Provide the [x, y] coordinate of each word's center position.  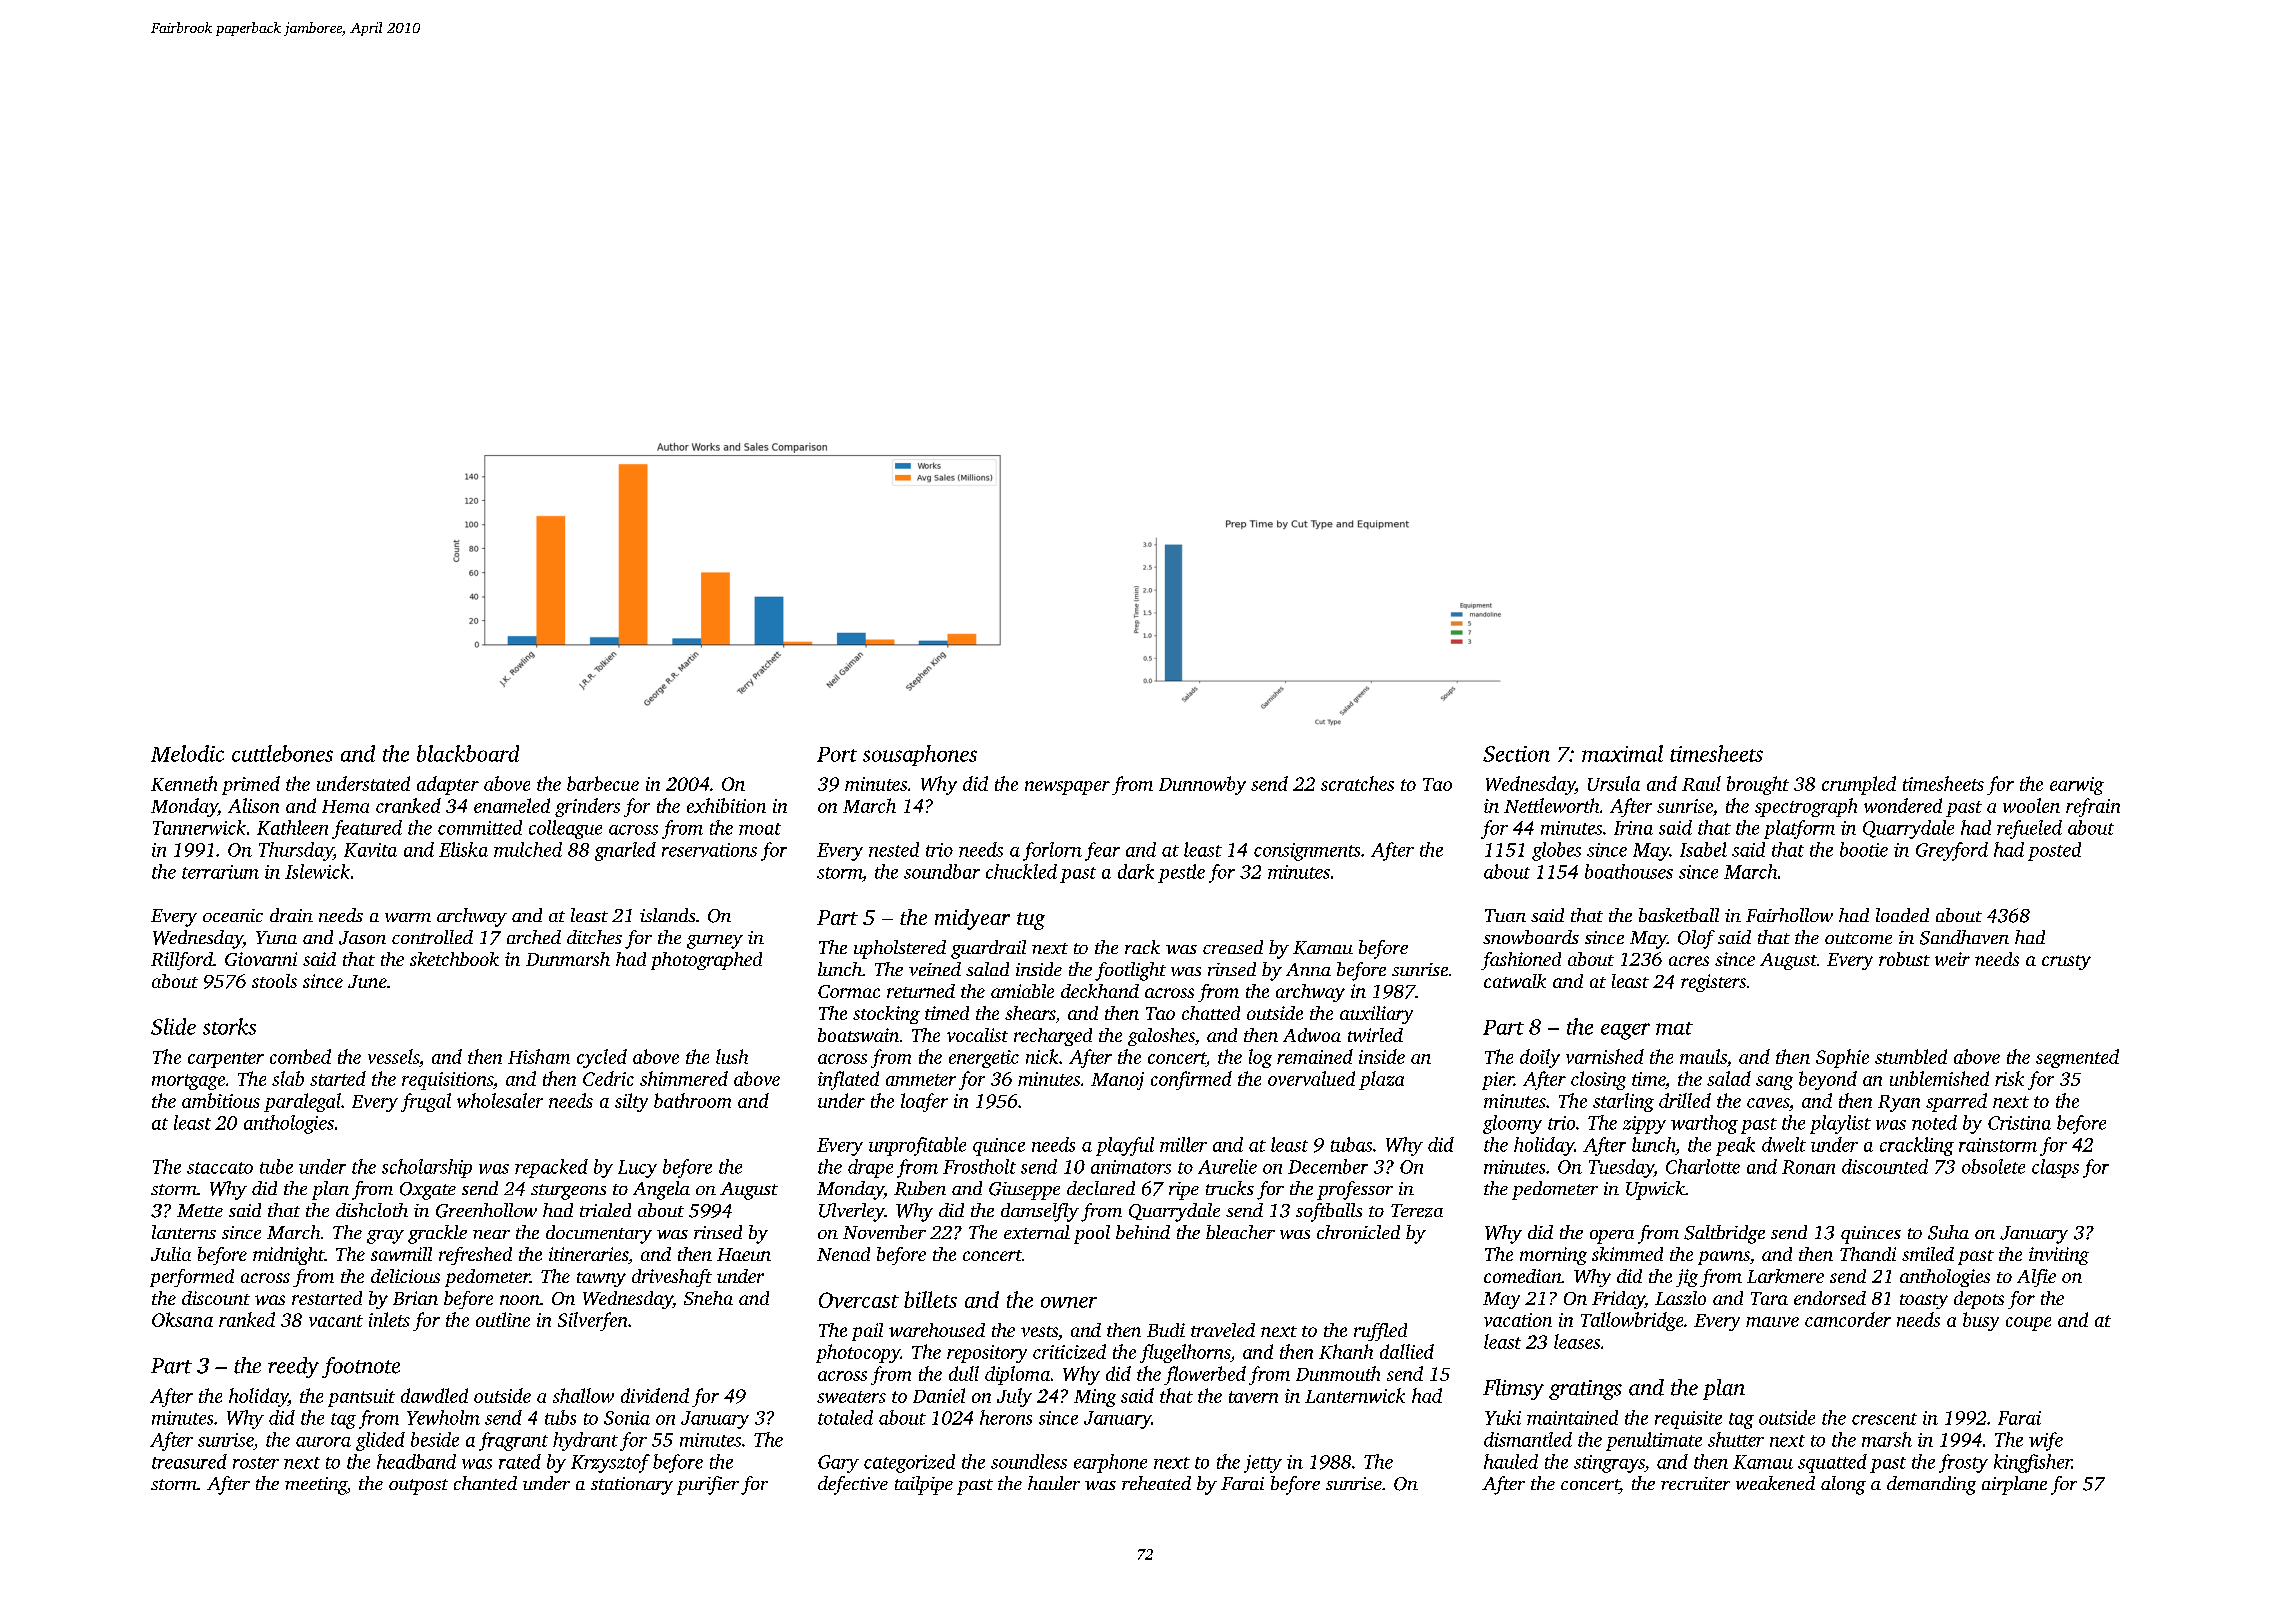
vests [1039, 1331]
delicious [405, 1276]
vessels [393, 1056]
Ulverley [852, 1212]
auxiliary [1376, 1015]
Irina [1633, 828]
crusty [2066, 962]
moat [760, 829]
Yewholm [443, 1417]
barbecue [603, 783]
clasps [2055, 1168]
